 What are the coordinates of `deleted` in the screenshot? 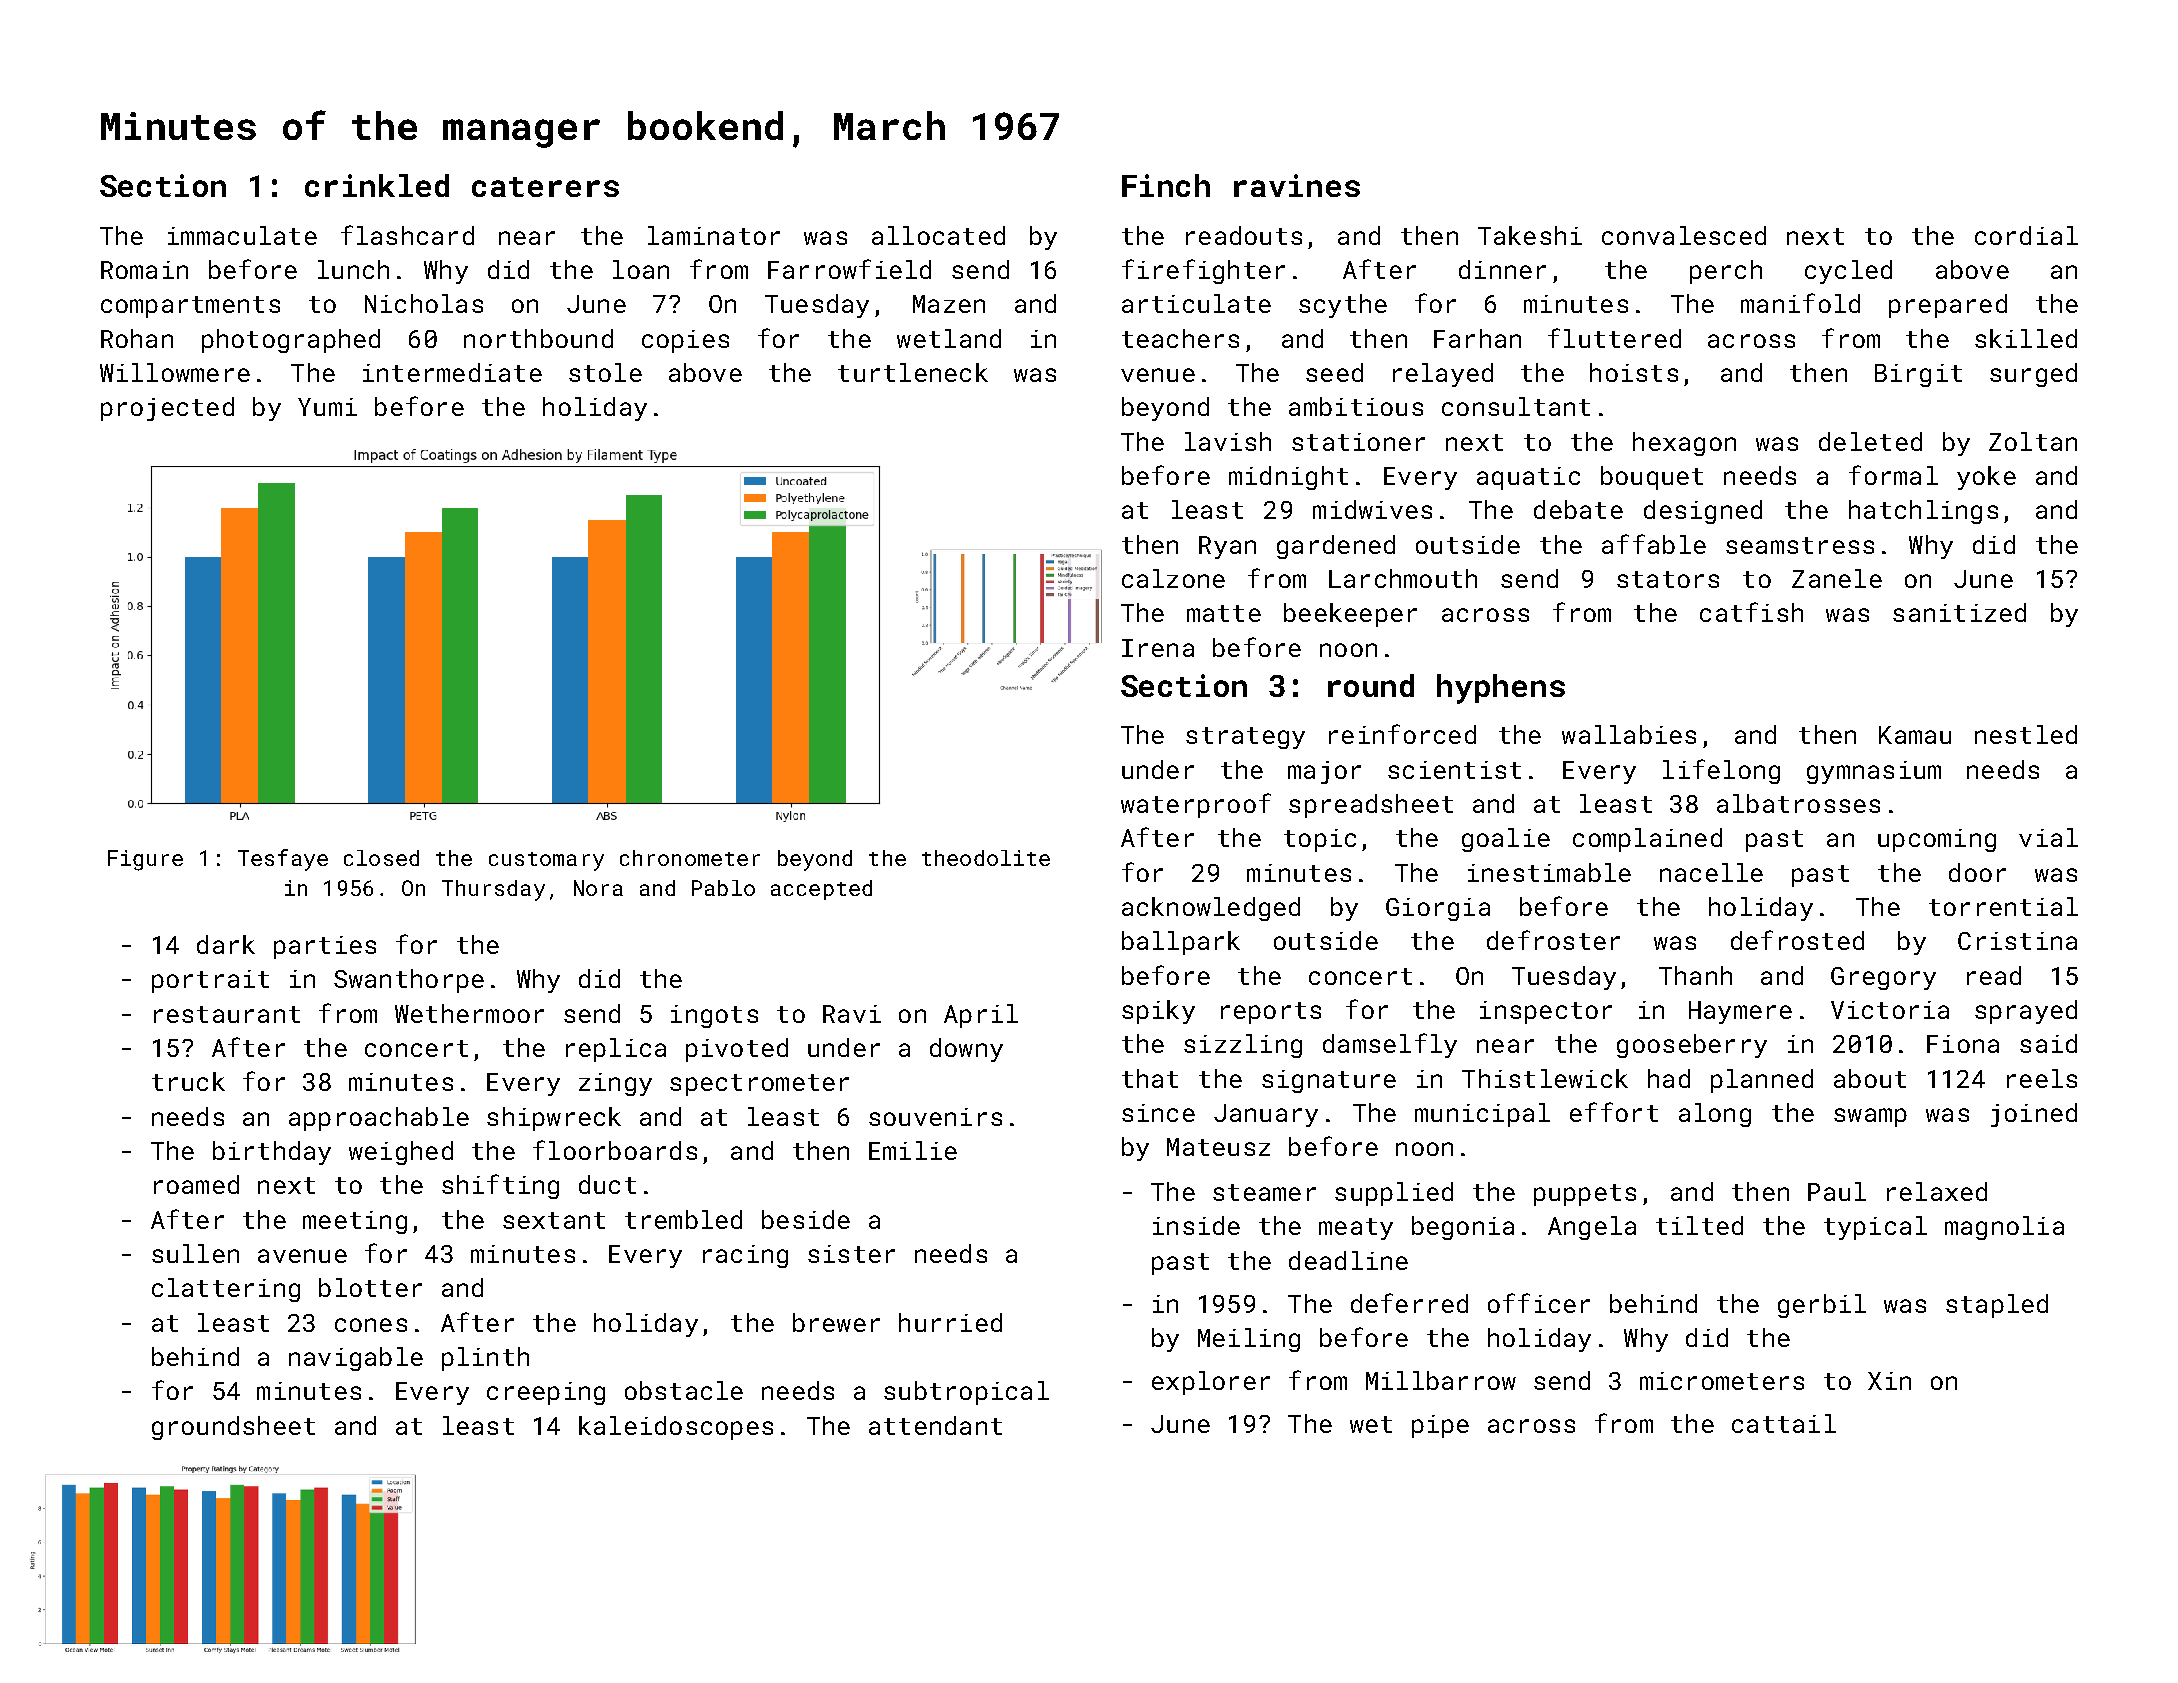 It's located at (1870, 441).
